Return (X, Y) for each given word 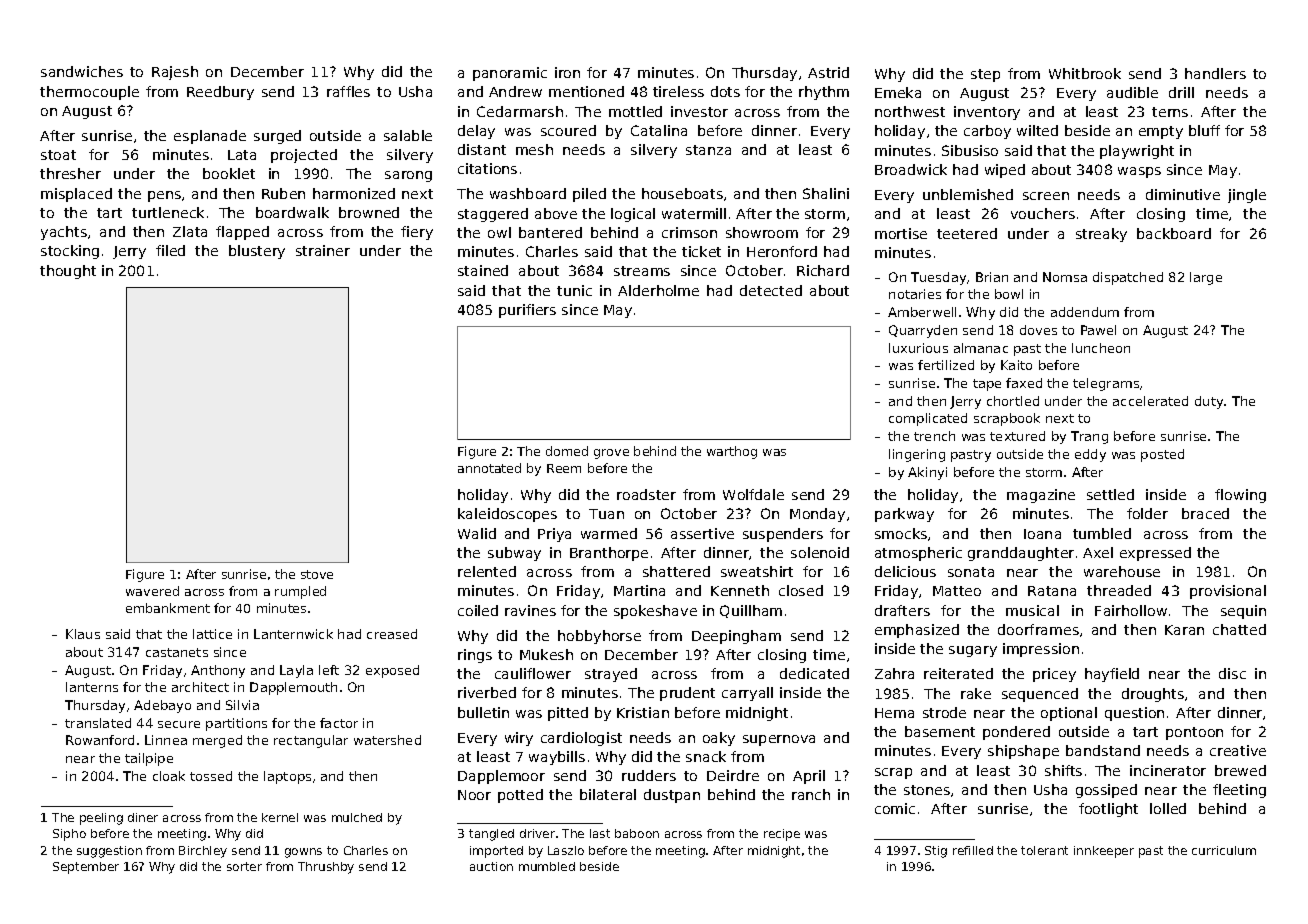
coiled (478, 610)
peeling (101, 819)
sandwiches (82, 71)
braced (1205, 513)
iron (567, 72)
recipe (782, 835)
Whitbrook (1085, 73)
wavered (152, 591)
